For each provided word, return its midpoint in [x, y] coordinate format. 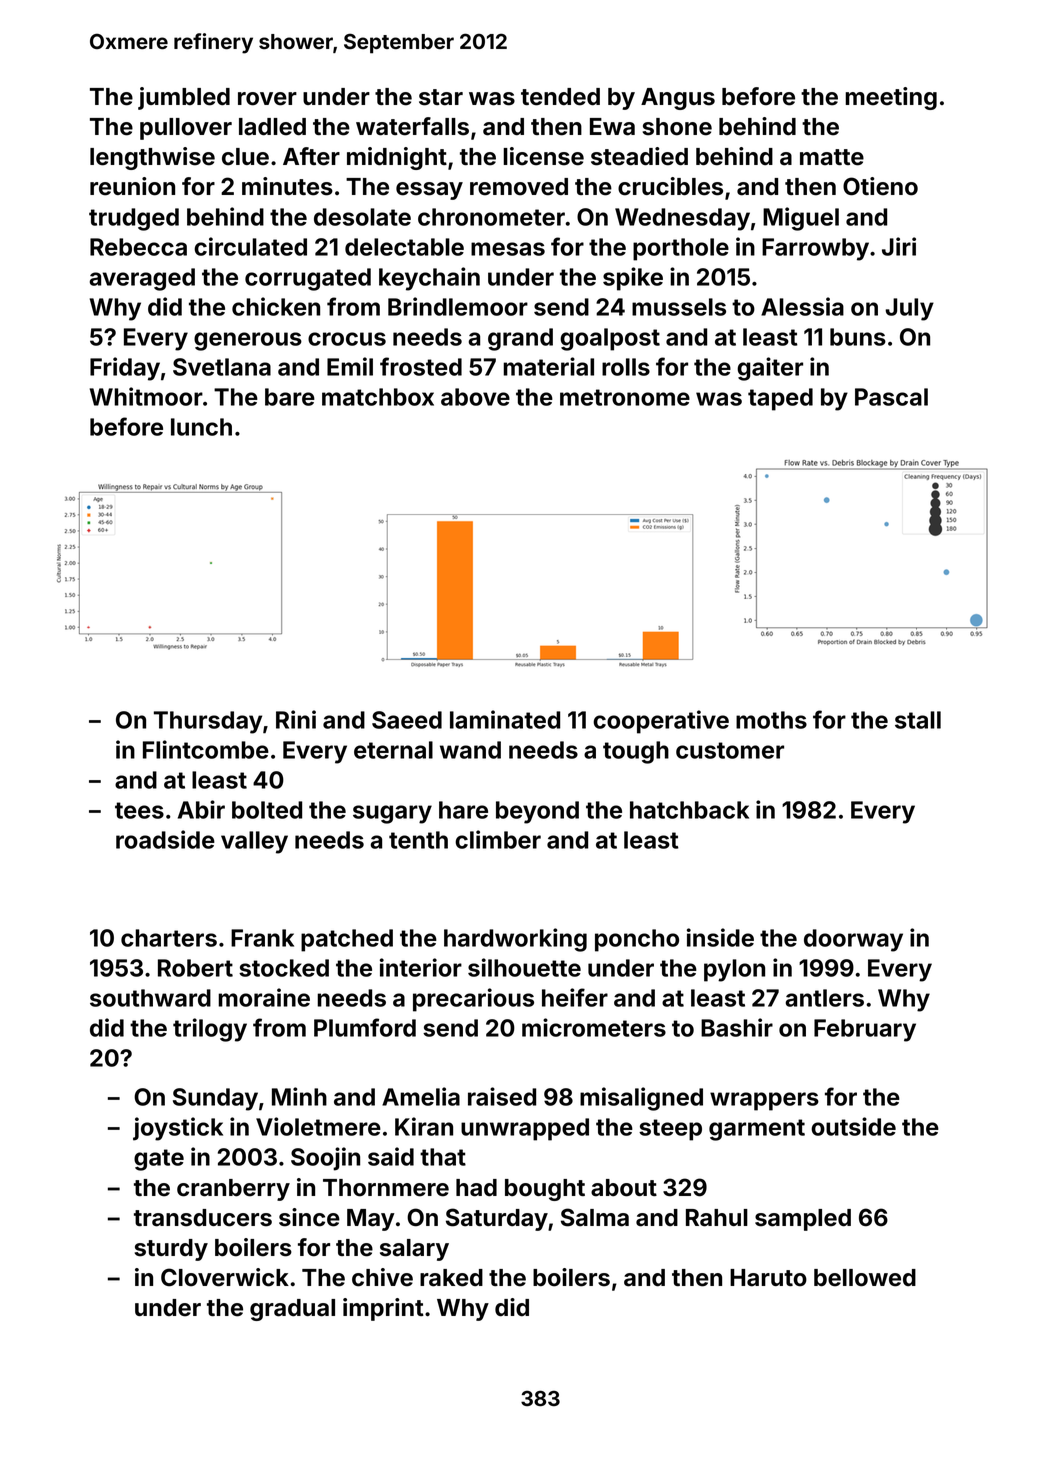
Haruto [768, 1278]
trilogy [210, 1030]
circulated [250, 246]
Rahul [717, 1218]
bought [545, 1190]
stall [918, 720]
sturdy [171, 1250]
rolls [626, 367]
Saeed [407, 720]
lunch [201, 427]
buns [858, 337]
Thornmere [386, 1188]
